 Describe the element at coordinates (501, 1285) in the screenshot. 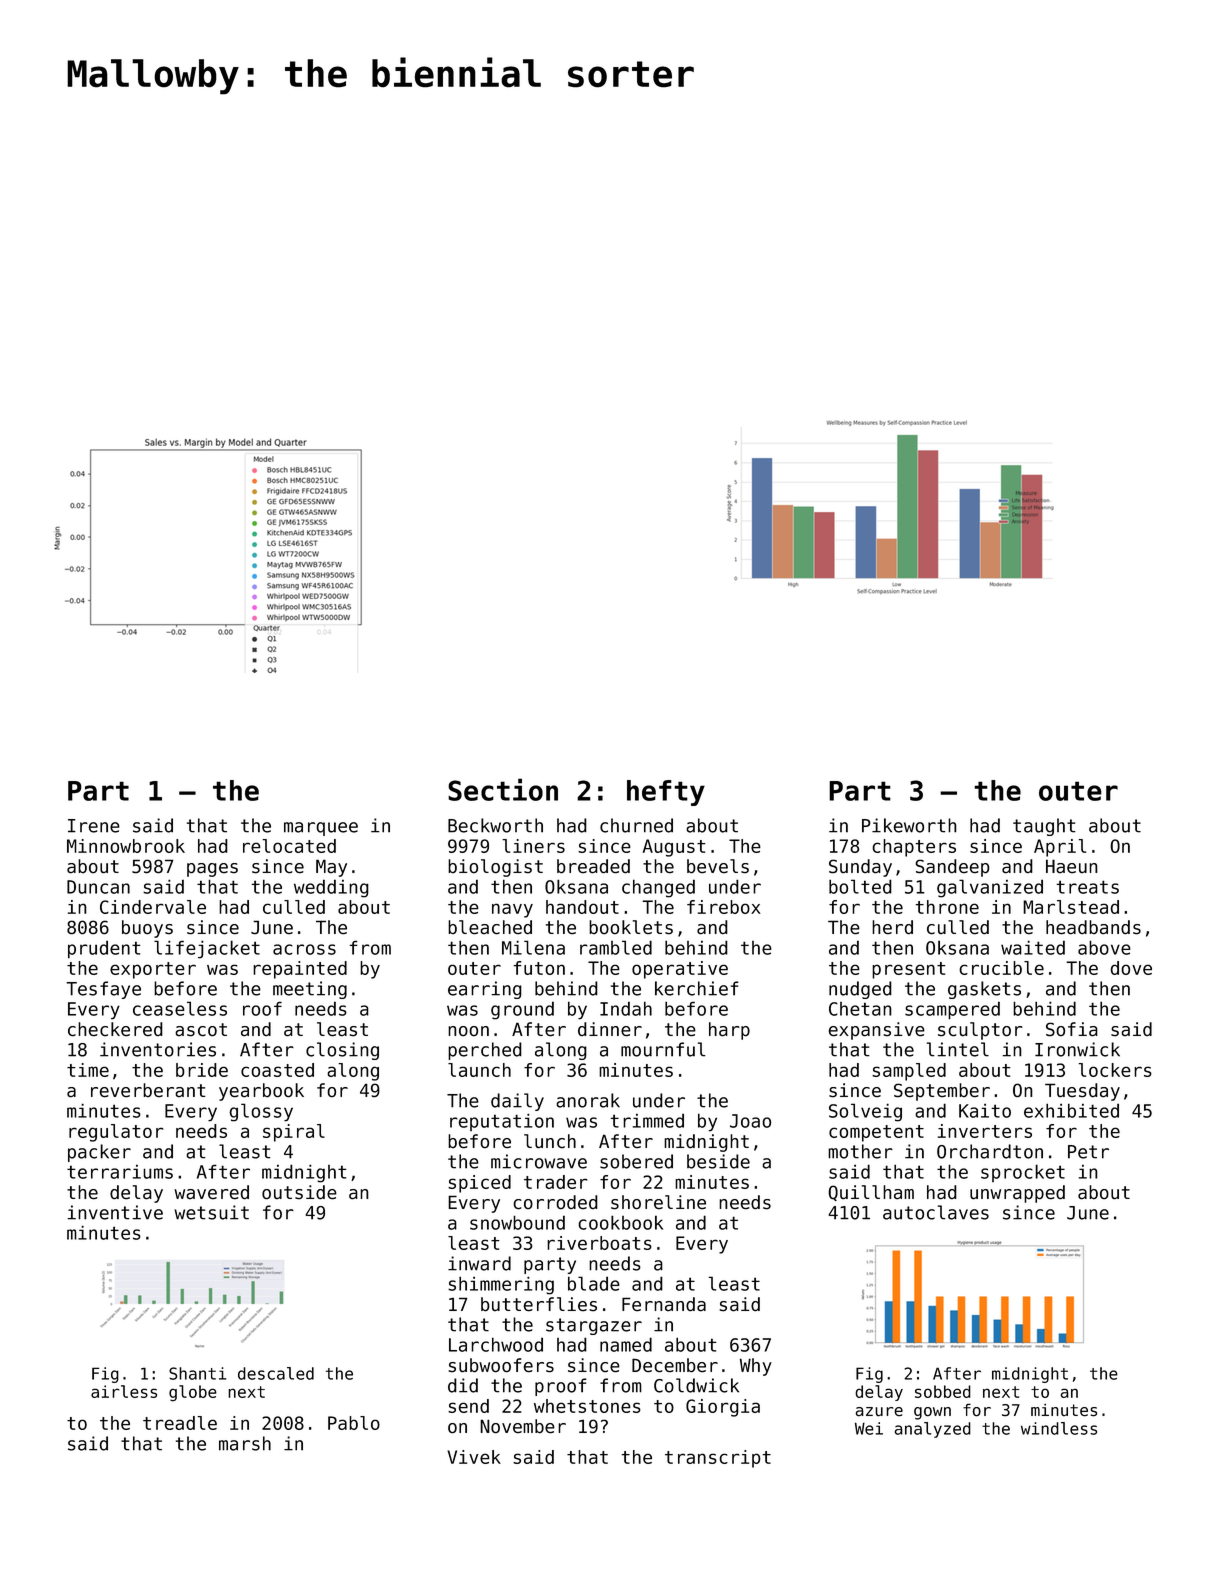

I see `shimmering` at that location.
